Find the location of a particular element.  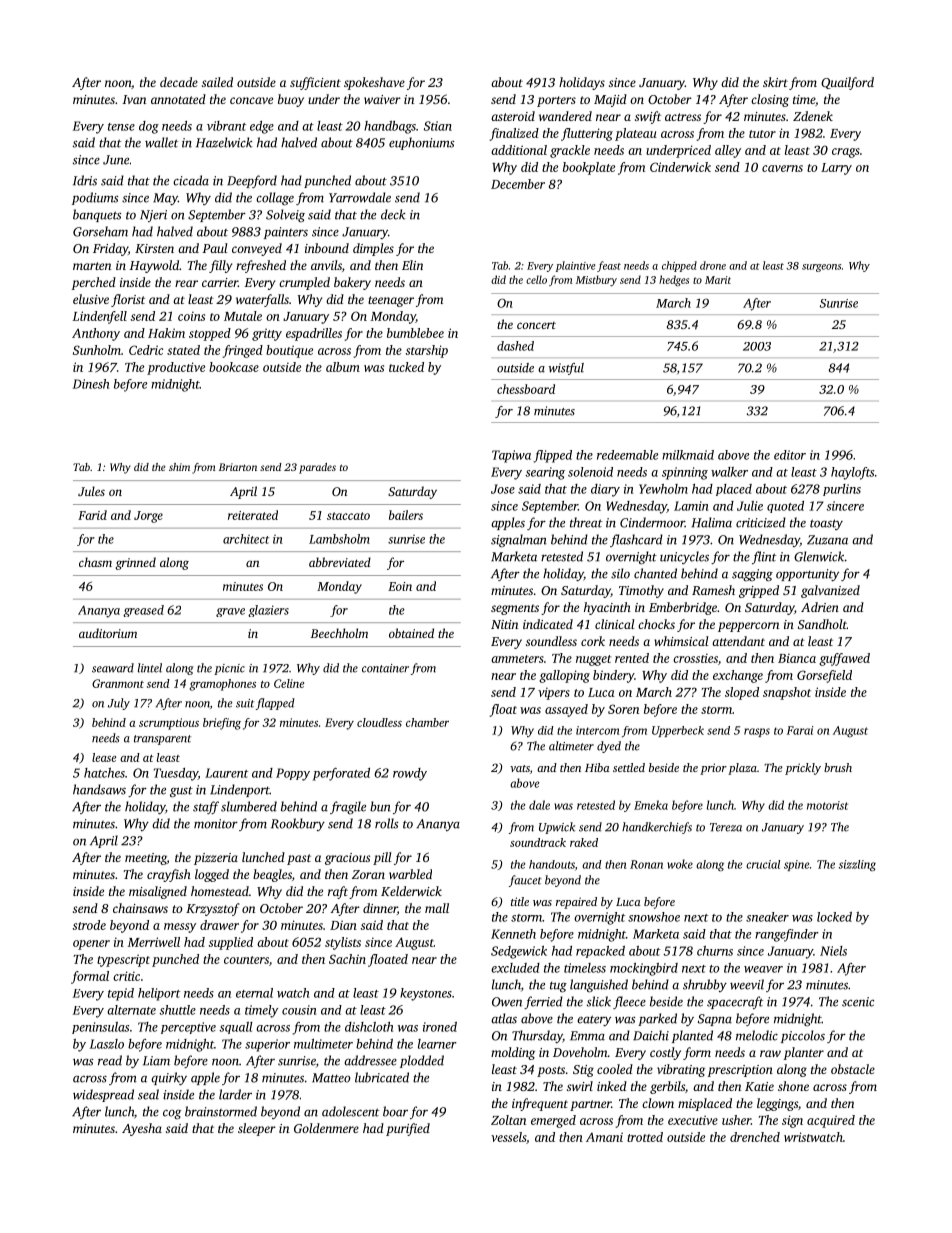

Briarton is located at coordinates (238, 467).
